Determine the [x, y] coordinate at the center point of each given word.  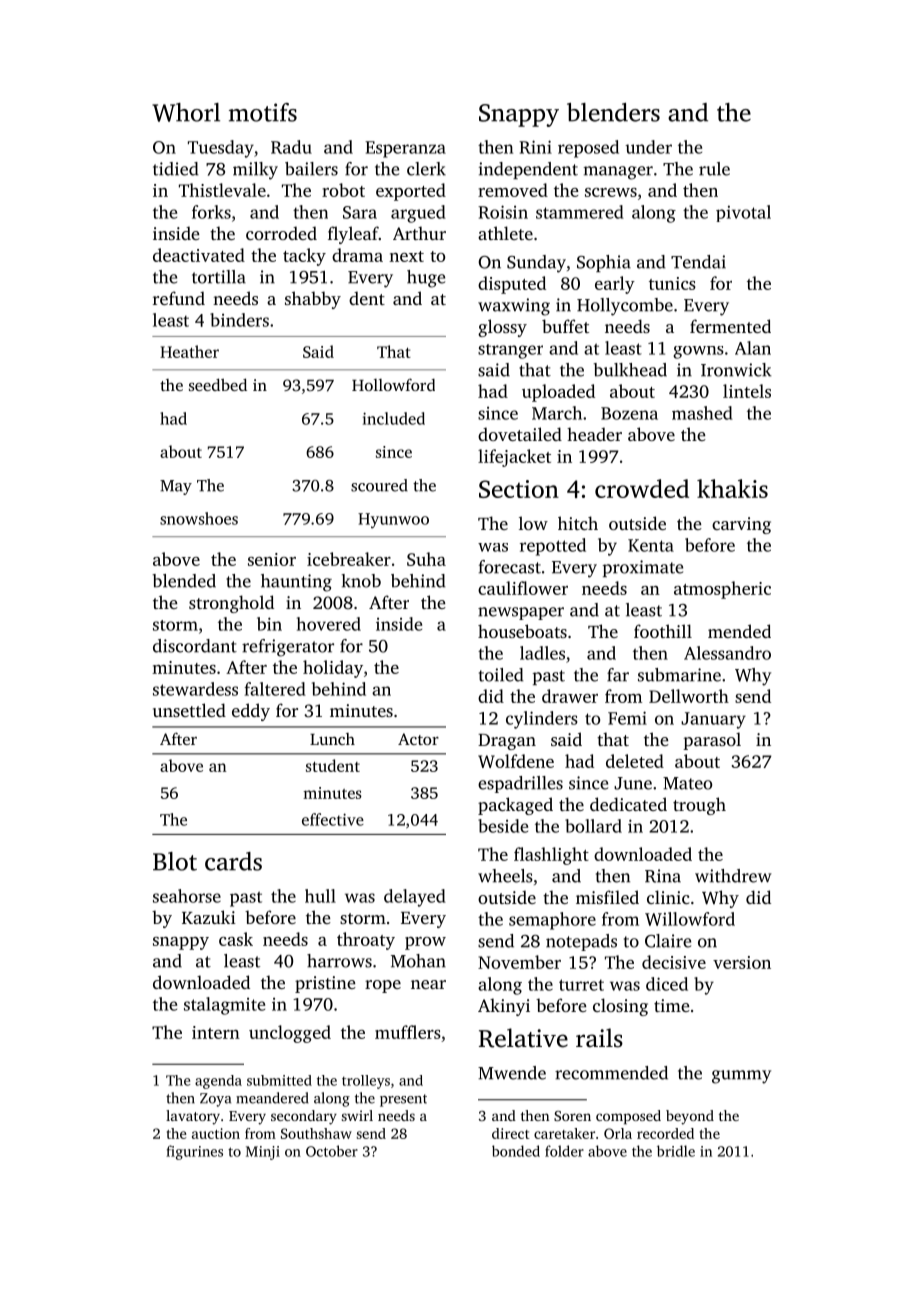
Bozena [629, 413]
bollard [593, 826]
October [332, 1151]
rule [714, 169]
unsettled [189, 710]
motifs [263, 112]
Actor [418, 739]
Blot [175, 861]
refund [179, 298]
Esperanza [405, 149]
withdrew [733, 876]
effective [333, 819]
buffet [565, 326]
